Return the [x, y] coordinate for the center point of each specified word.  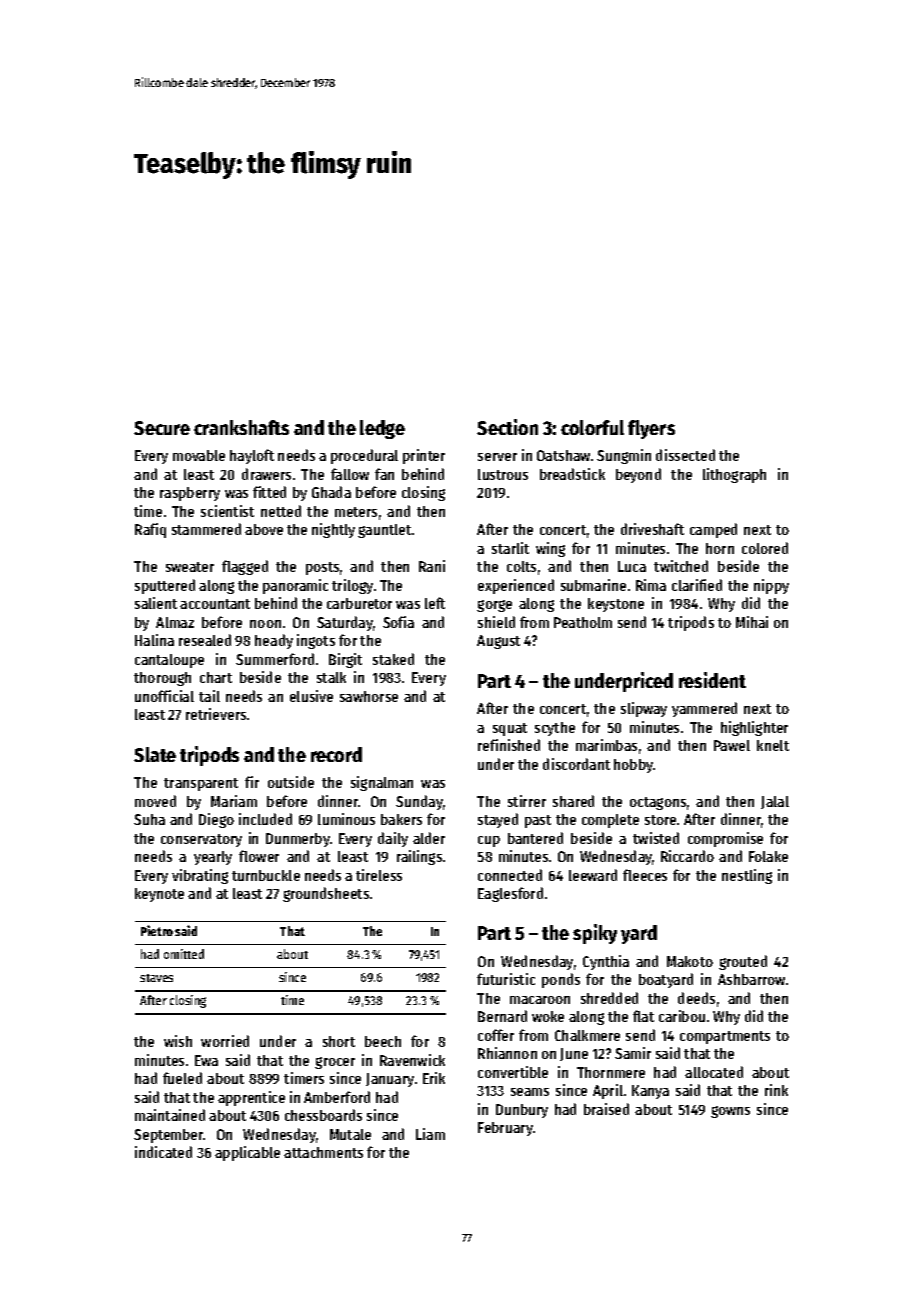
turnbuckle [266, 875]
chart [216, 677]
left [435, 603]
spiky [595, 934]
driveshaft [652, 529]
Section [507, 427]
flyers [651, 429]
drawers [266, 474]
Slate [155, 754]
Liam [430, 1134]
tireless [379, 875]
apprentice [251, 1098]
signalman [382, 783]
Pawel [732, 745]
